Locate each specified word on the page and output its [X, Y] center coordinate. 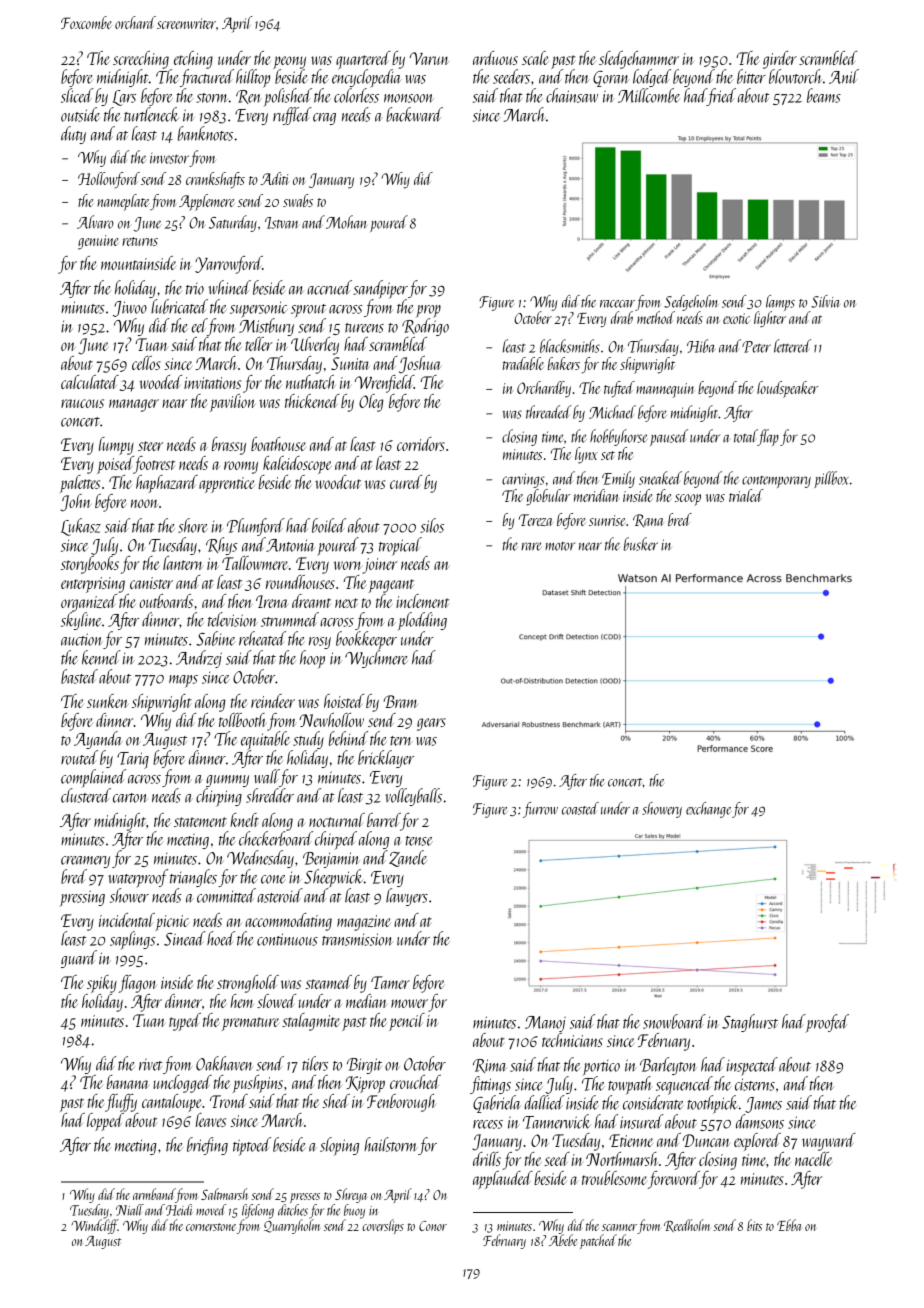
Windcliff [94, 1226]
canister [151, 583]
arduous [495, 58]
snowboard [674, 1021]
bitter [751, 76]
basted [79, 676]
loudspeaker [787, 389]
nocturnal [337, 820]
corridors [421, 444]
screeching [141, 60]
